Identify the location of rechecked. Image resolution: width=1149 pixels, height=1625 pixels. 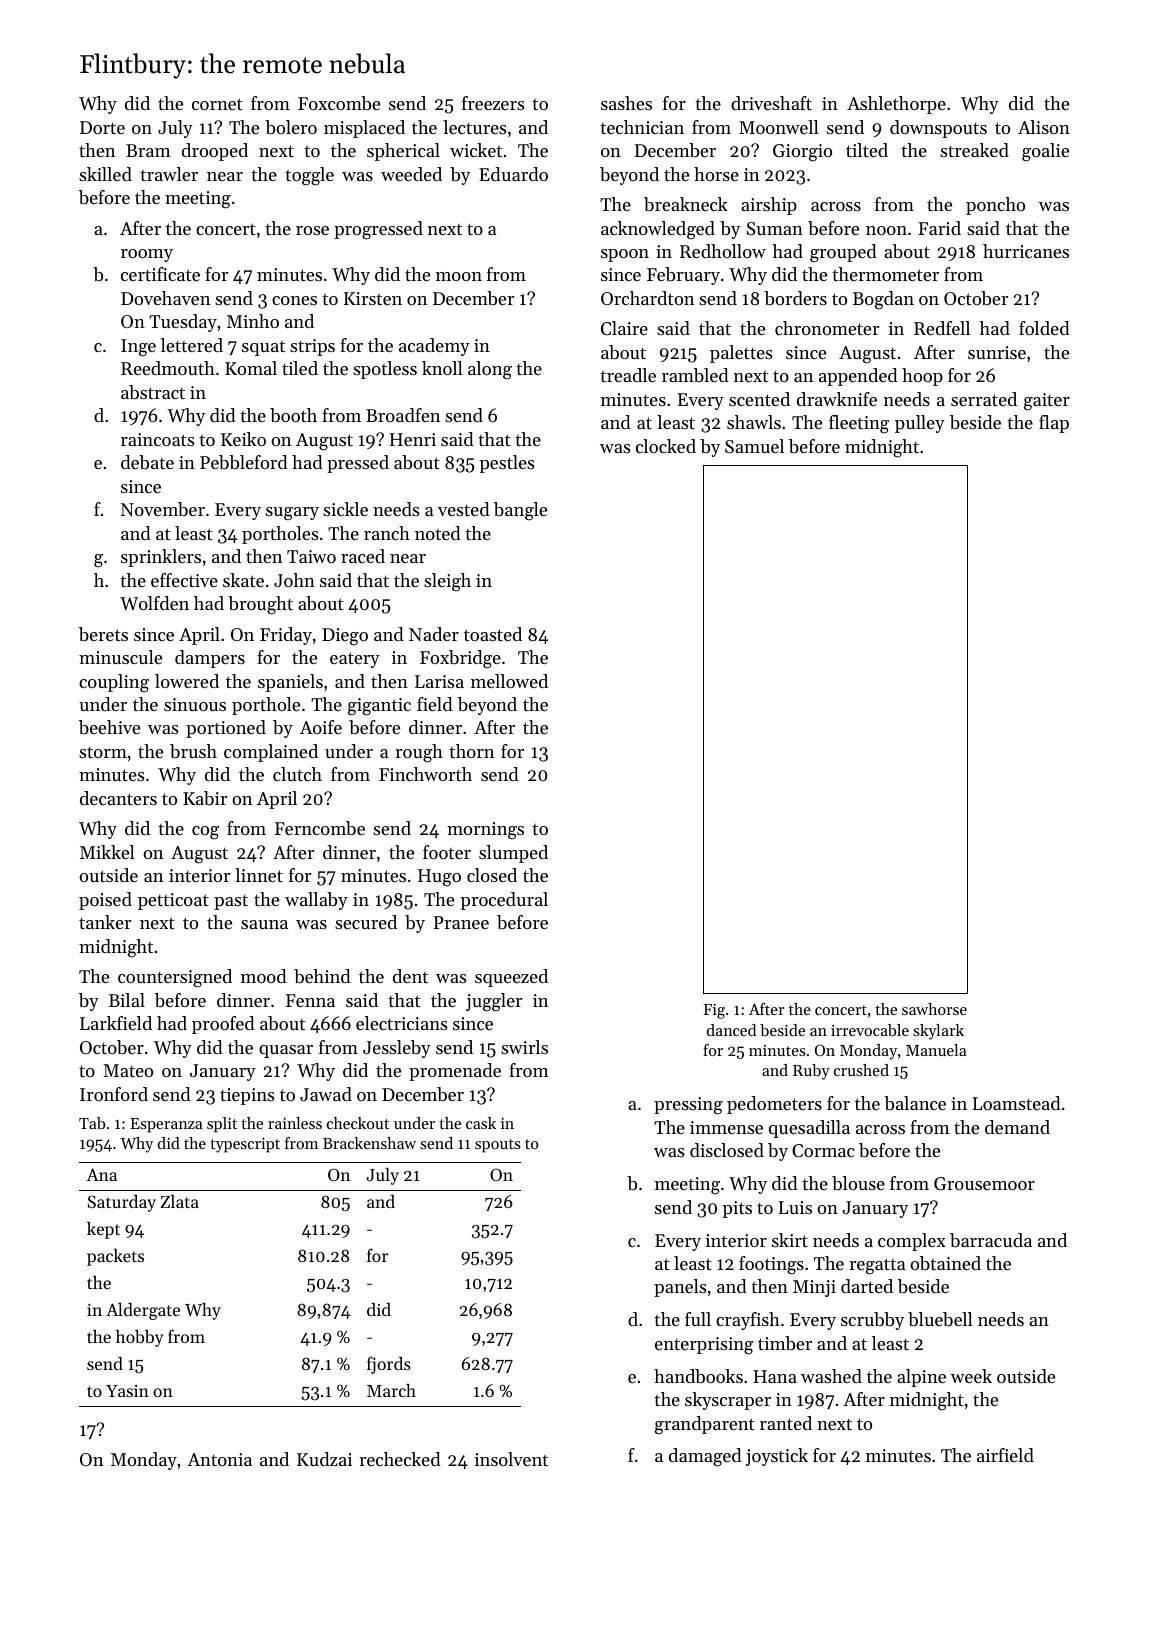
(400, 1459).
